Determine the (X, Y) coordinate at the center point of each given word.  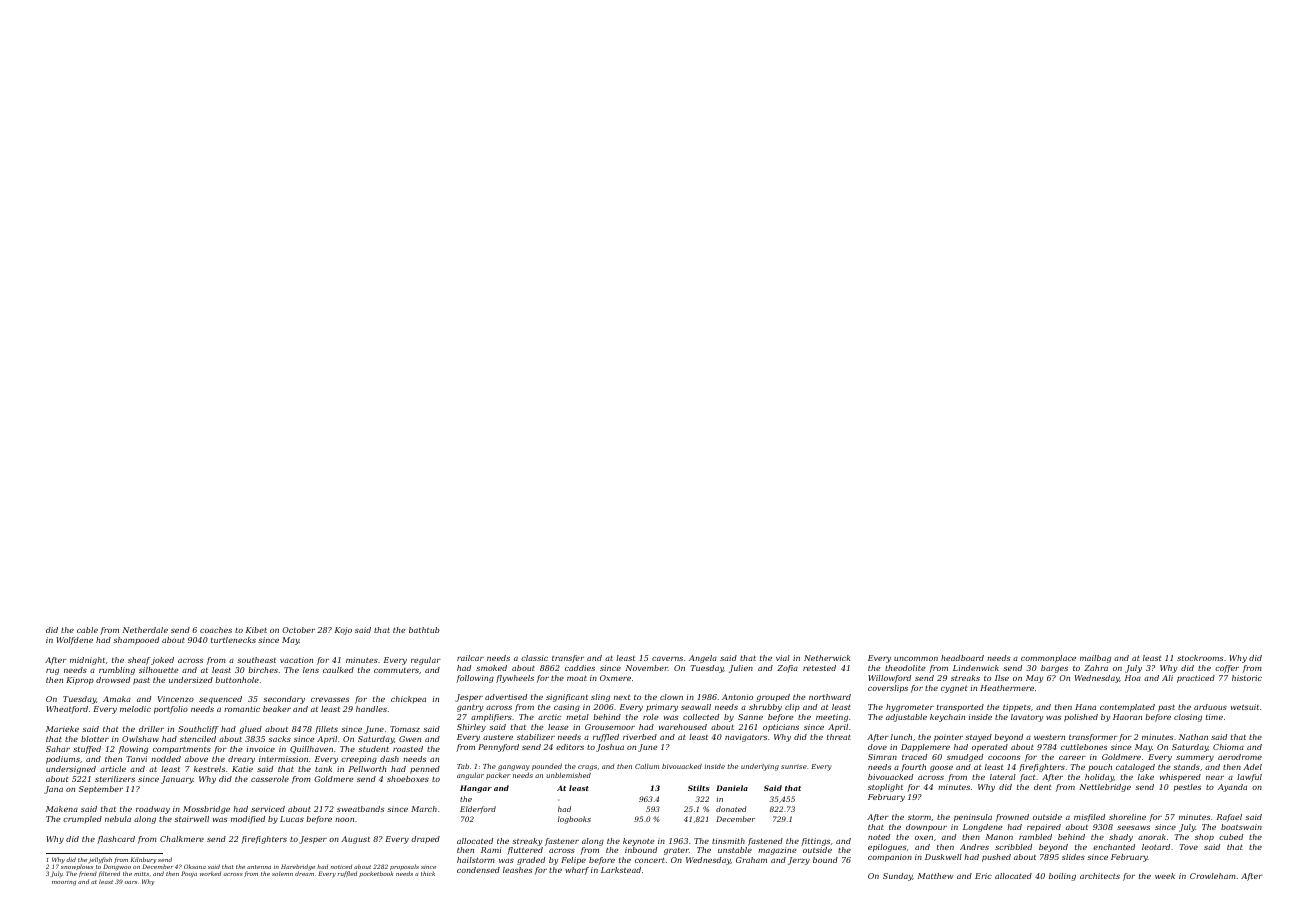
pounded (547, 767)
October (298, 630)
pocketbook (376, 874)
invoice (261, 749)
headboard (962, 658)
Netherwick (827, 658)
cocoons (1004, 758)
